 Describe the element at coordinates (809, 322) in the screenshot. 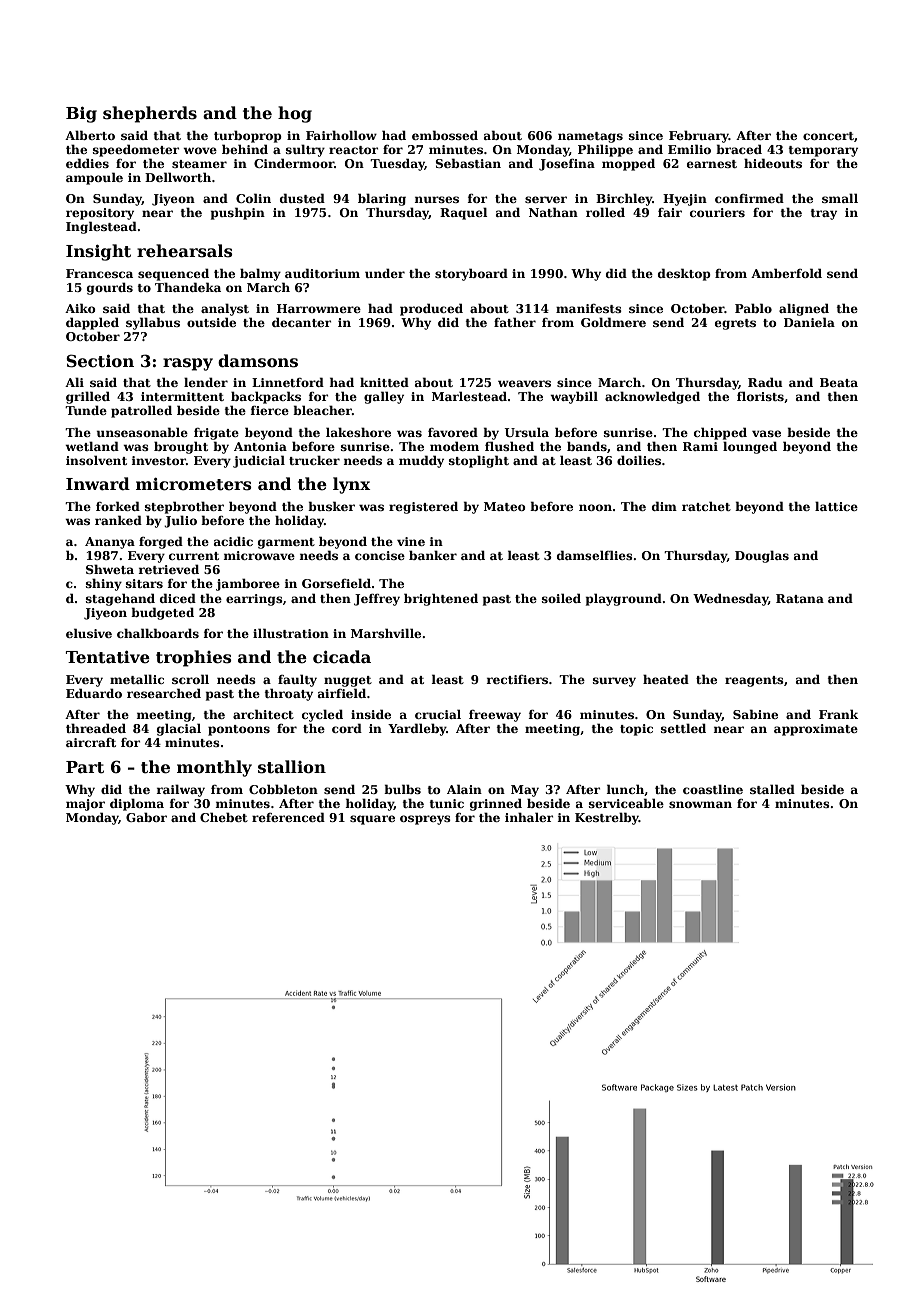

I see `Daniela` at that location.
